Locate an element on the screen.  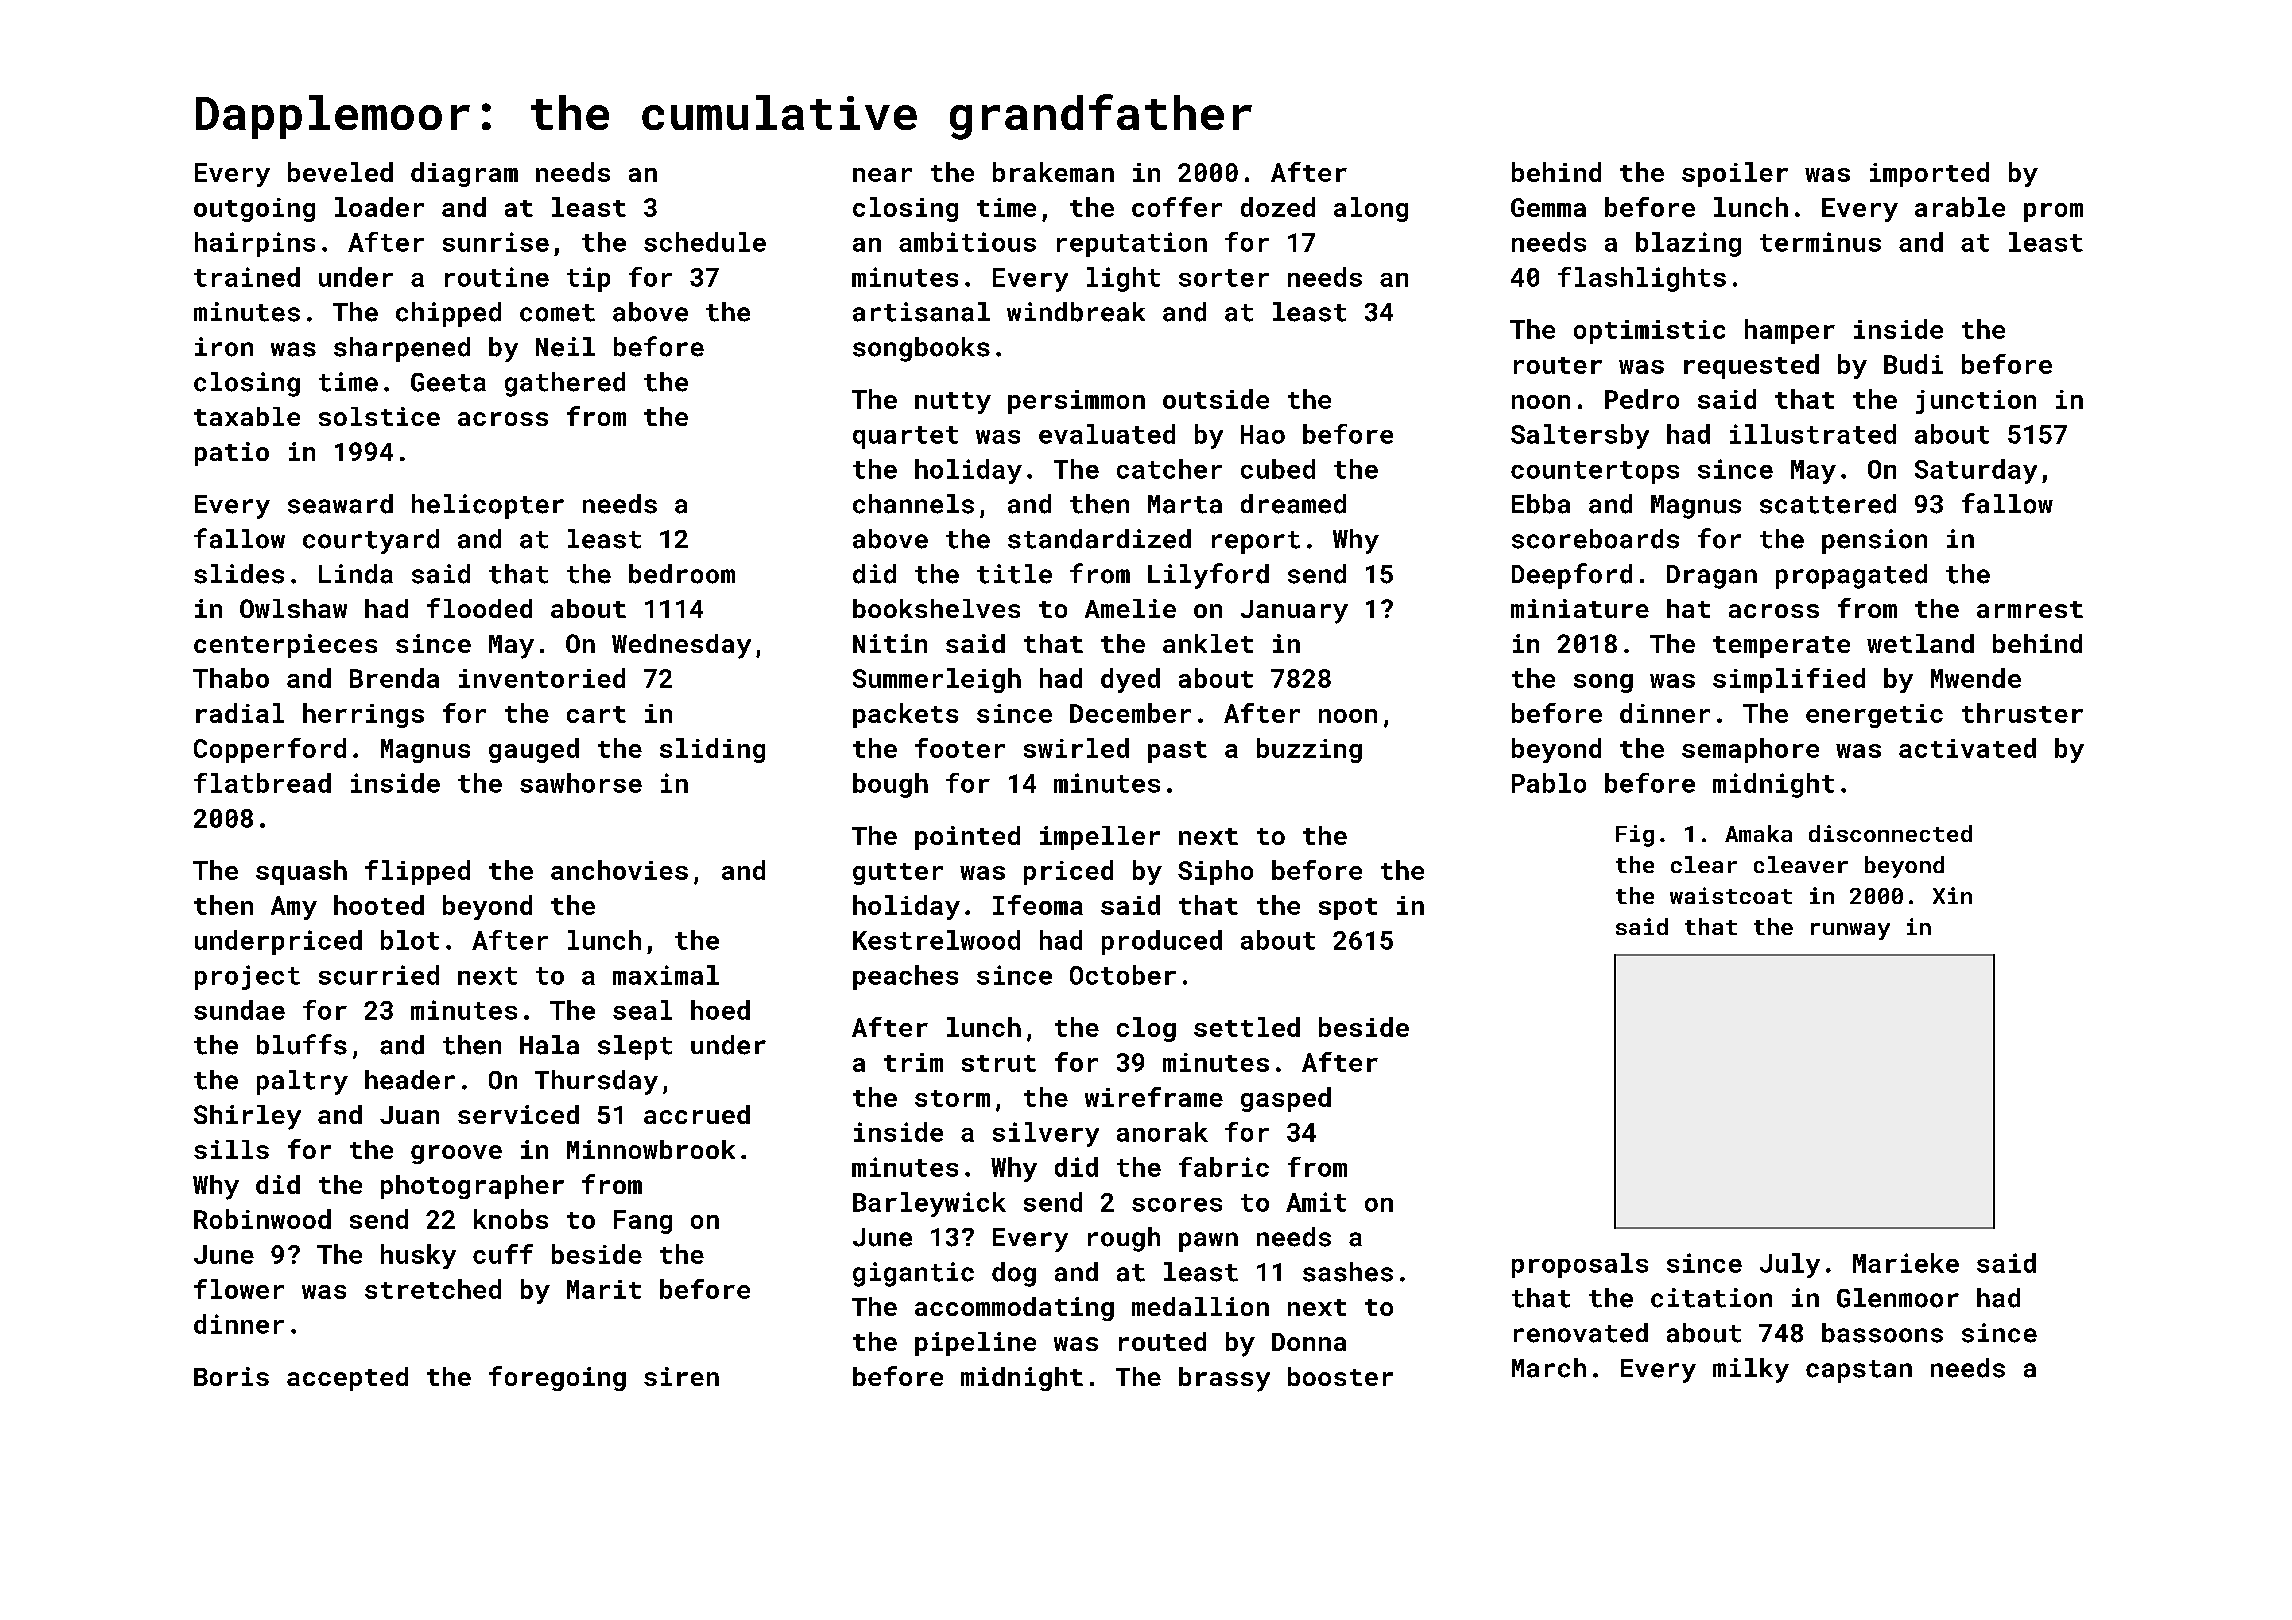
near is located at coordinates (882, 175).
